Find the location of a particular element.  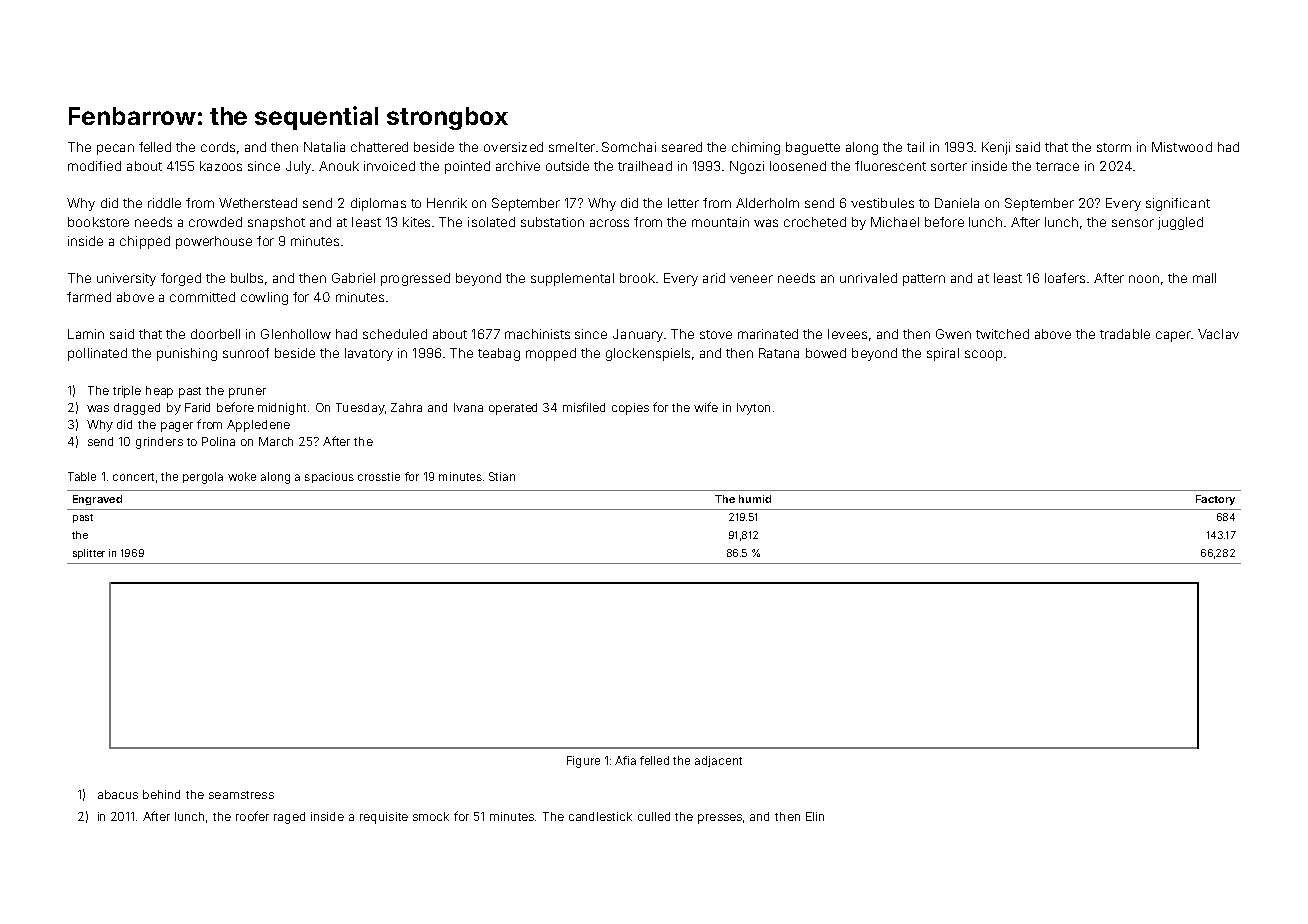

Stian is located at coordinates (502, 476).
